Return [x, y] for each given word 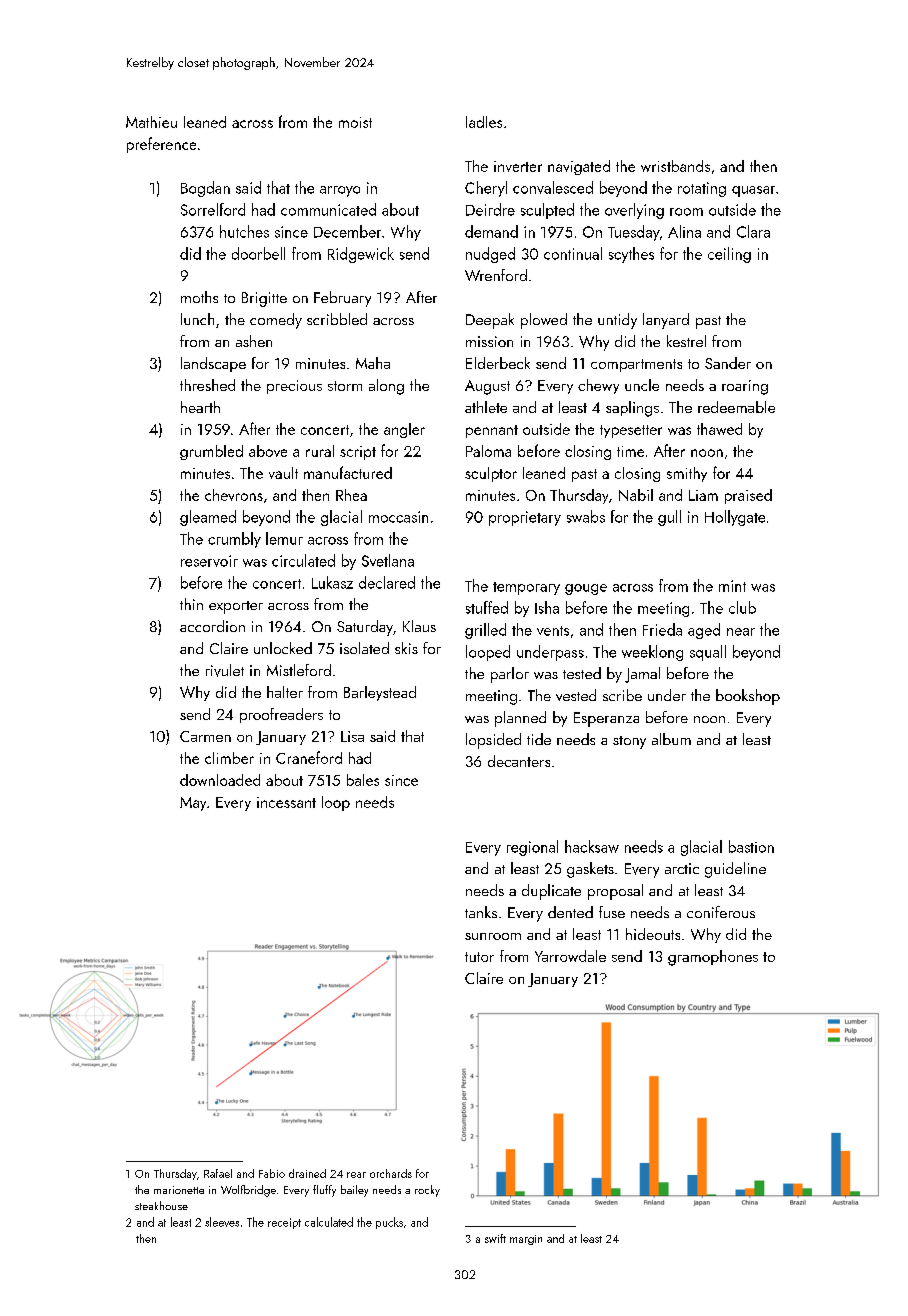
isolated [364, 648]
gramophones [713, 958]
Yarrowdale [570, 956]
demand [491, 231]
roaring [745, 387]
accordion [212, 626]
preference [161, 145]
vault [283, 473]
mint [732, 586]
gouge [586, 589]
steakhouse [161, 1205]
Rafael [218, 1173]
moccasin [398, 517]
